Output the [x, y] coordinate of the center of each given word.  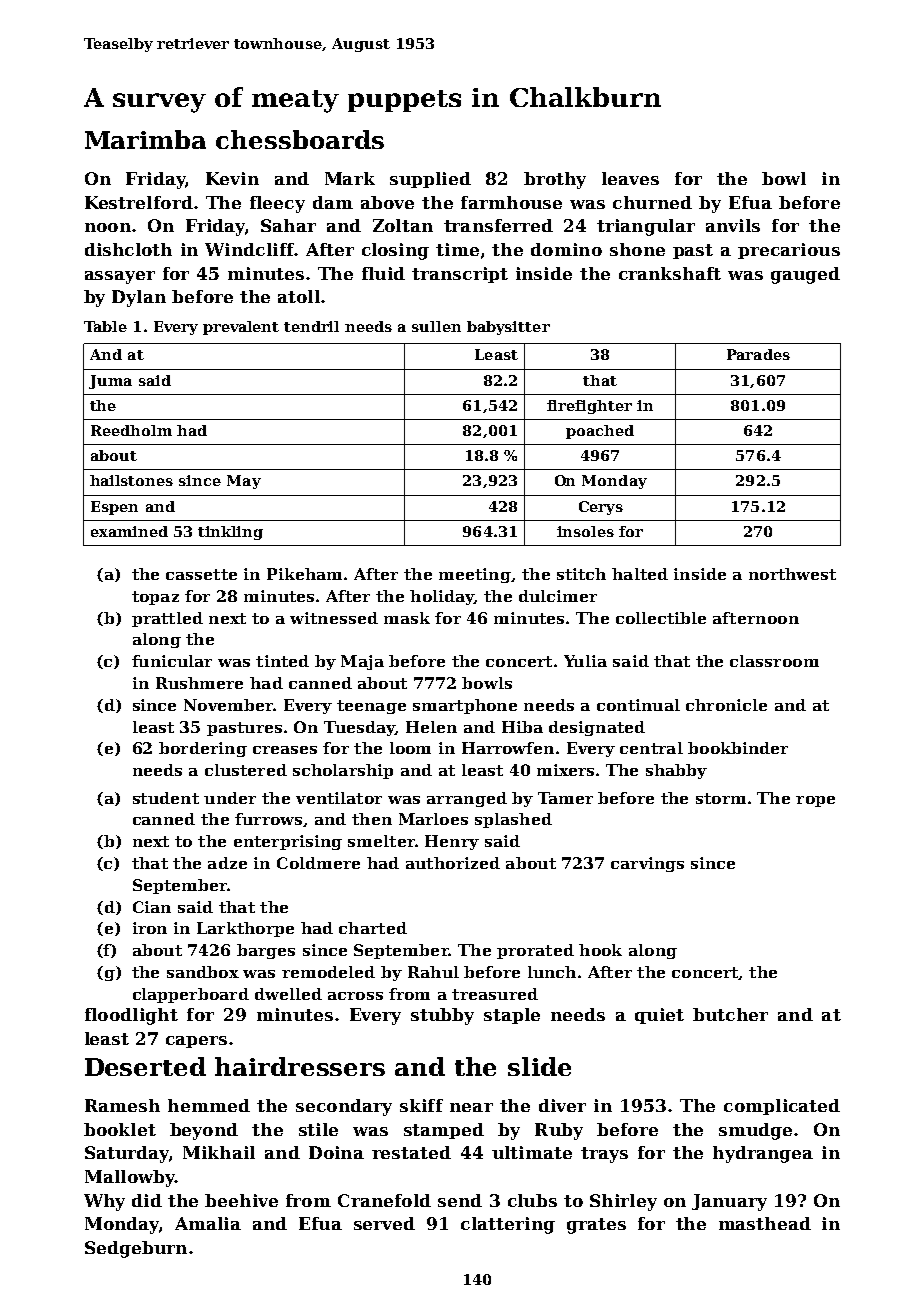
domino [566, 249]
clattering [508, 1225]
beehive [241, 1200]
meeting [475, 575]
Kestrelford [139, 202]
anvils [733, 225]
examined [129, 531]
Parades [758, 354]
